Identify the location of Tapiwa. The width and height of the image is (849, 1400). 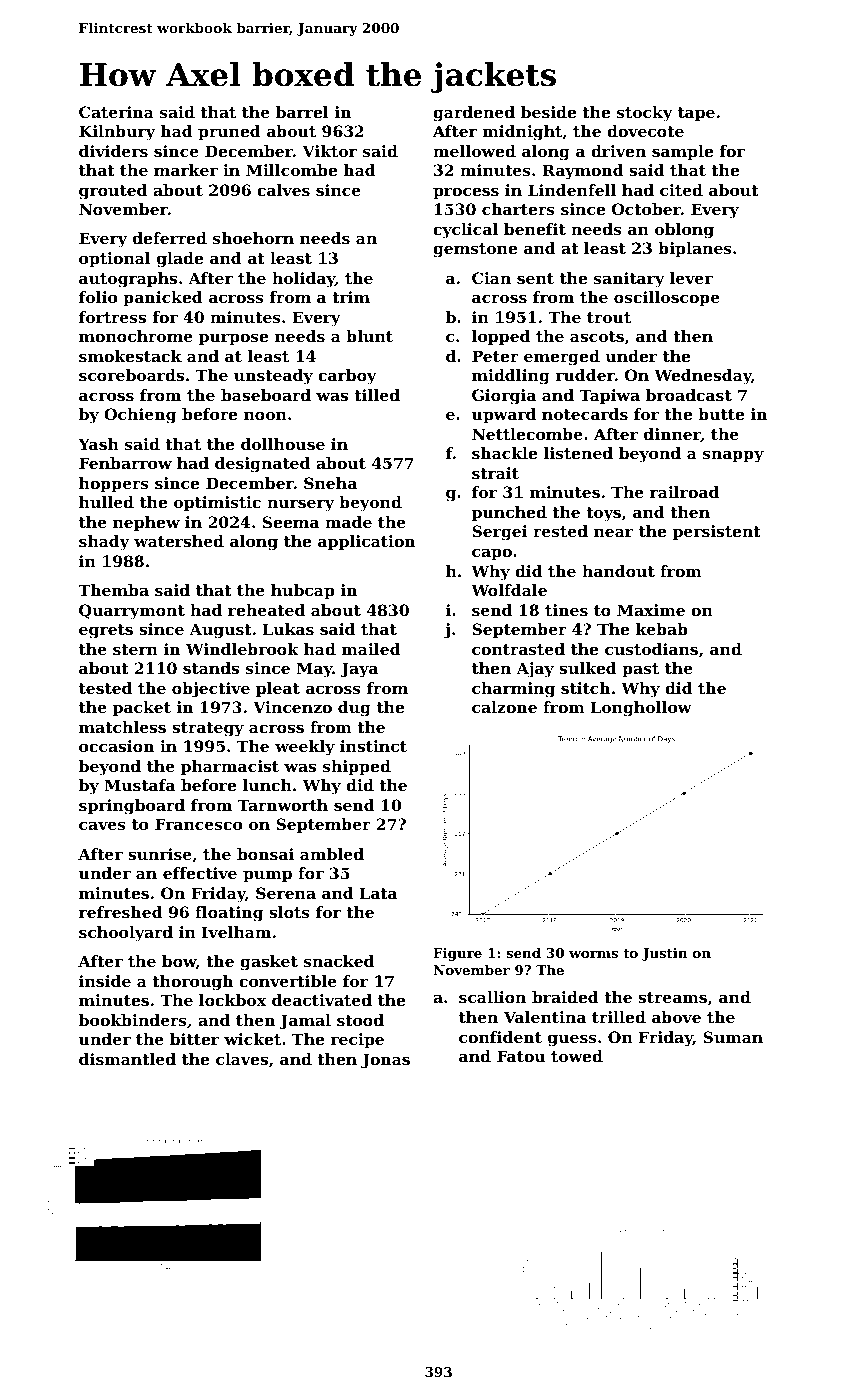
(609, 397).
